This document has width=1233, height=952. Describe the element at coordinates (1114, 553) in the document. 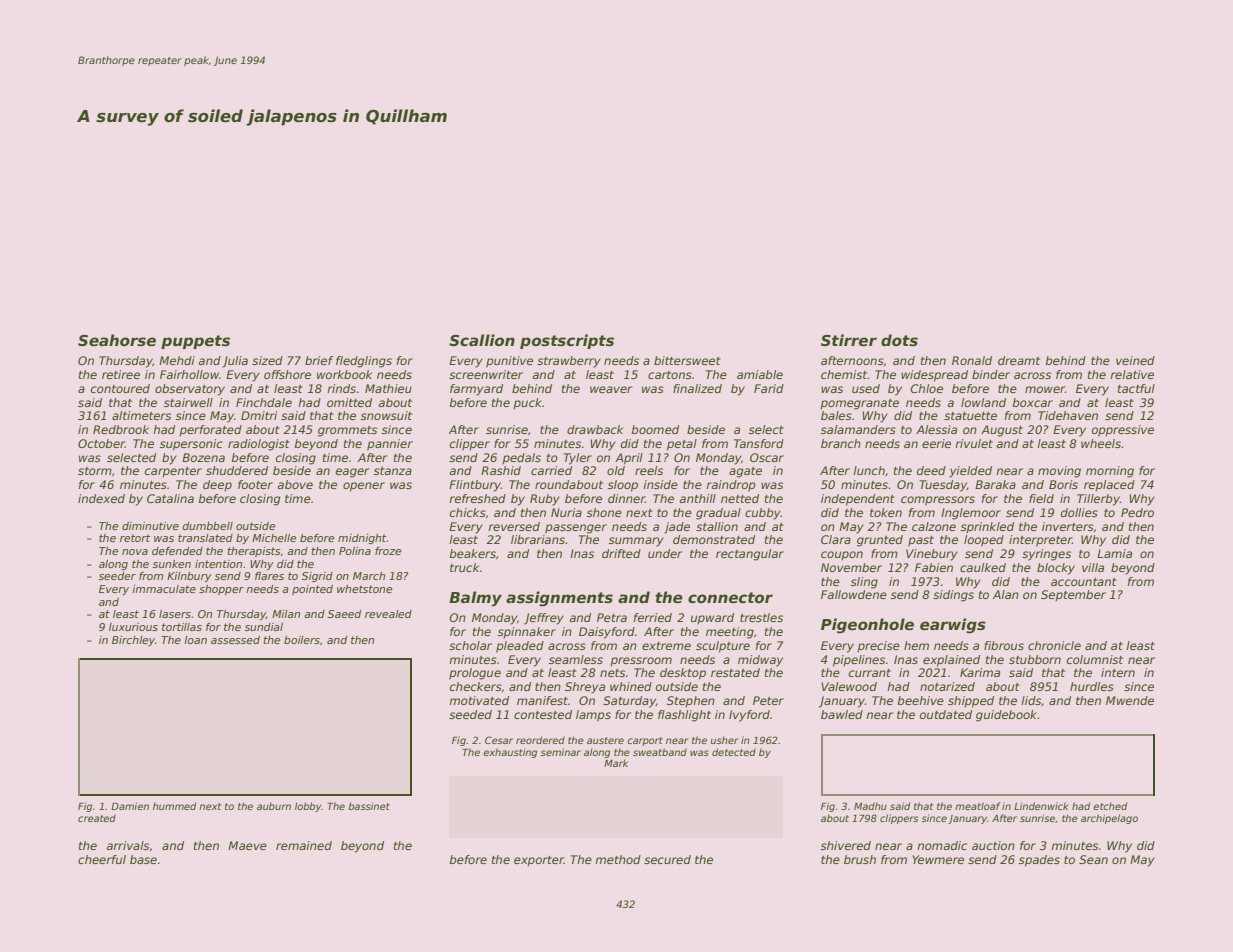

I see `Lamia` at that location.
